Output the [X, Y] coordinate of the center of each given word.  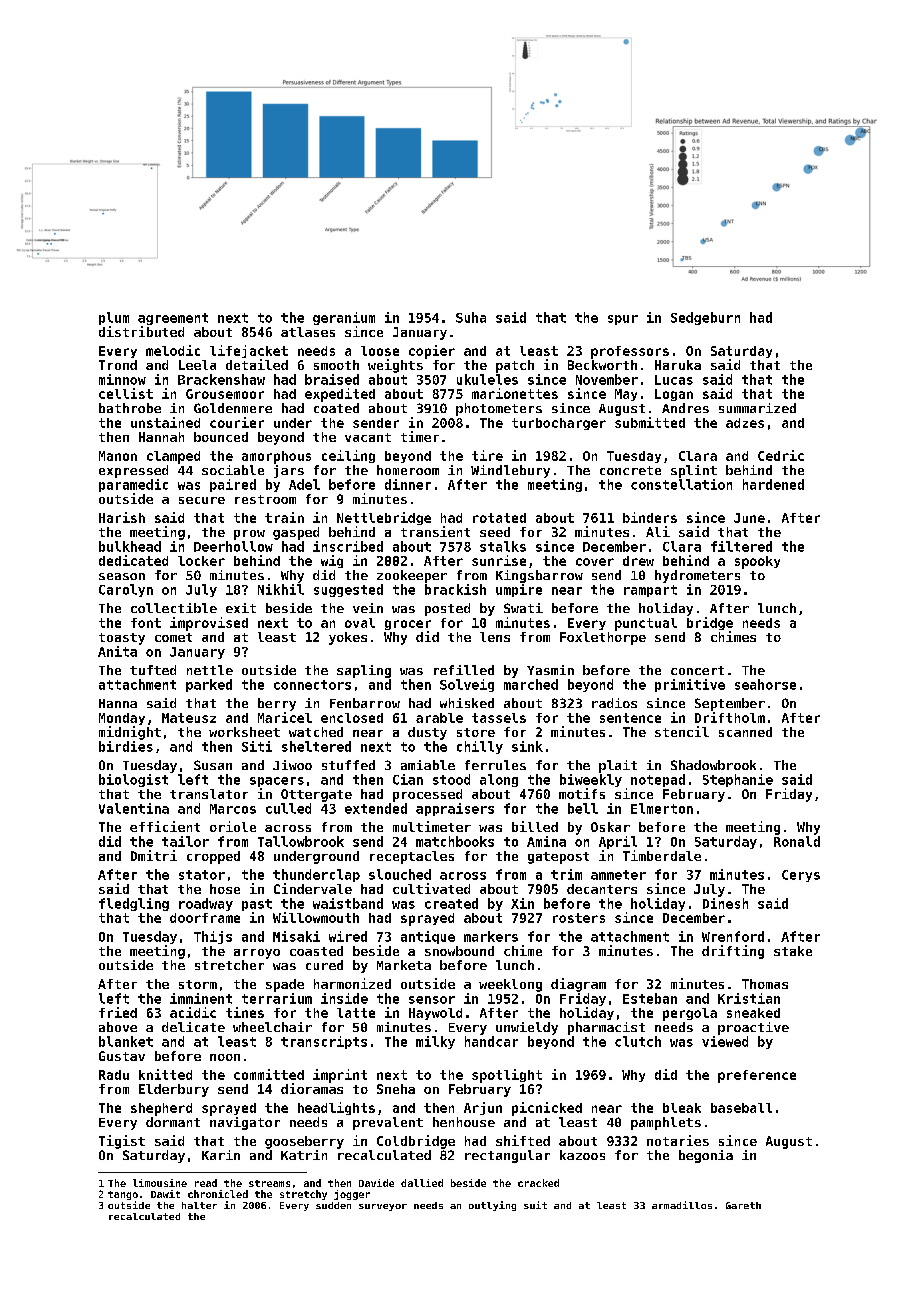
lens [495, 637]
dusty [427, 733]
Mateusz [189, 718]
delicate [193, 1027]
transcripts [324, 1042]
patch [515, 366]
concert [697, 670]
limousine [160, 1183]
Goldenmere [233, 408]
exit [241, 608]
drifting [733, 952]
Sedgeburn [705, 318]
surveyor [383, 1207]
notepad [658, 780]
